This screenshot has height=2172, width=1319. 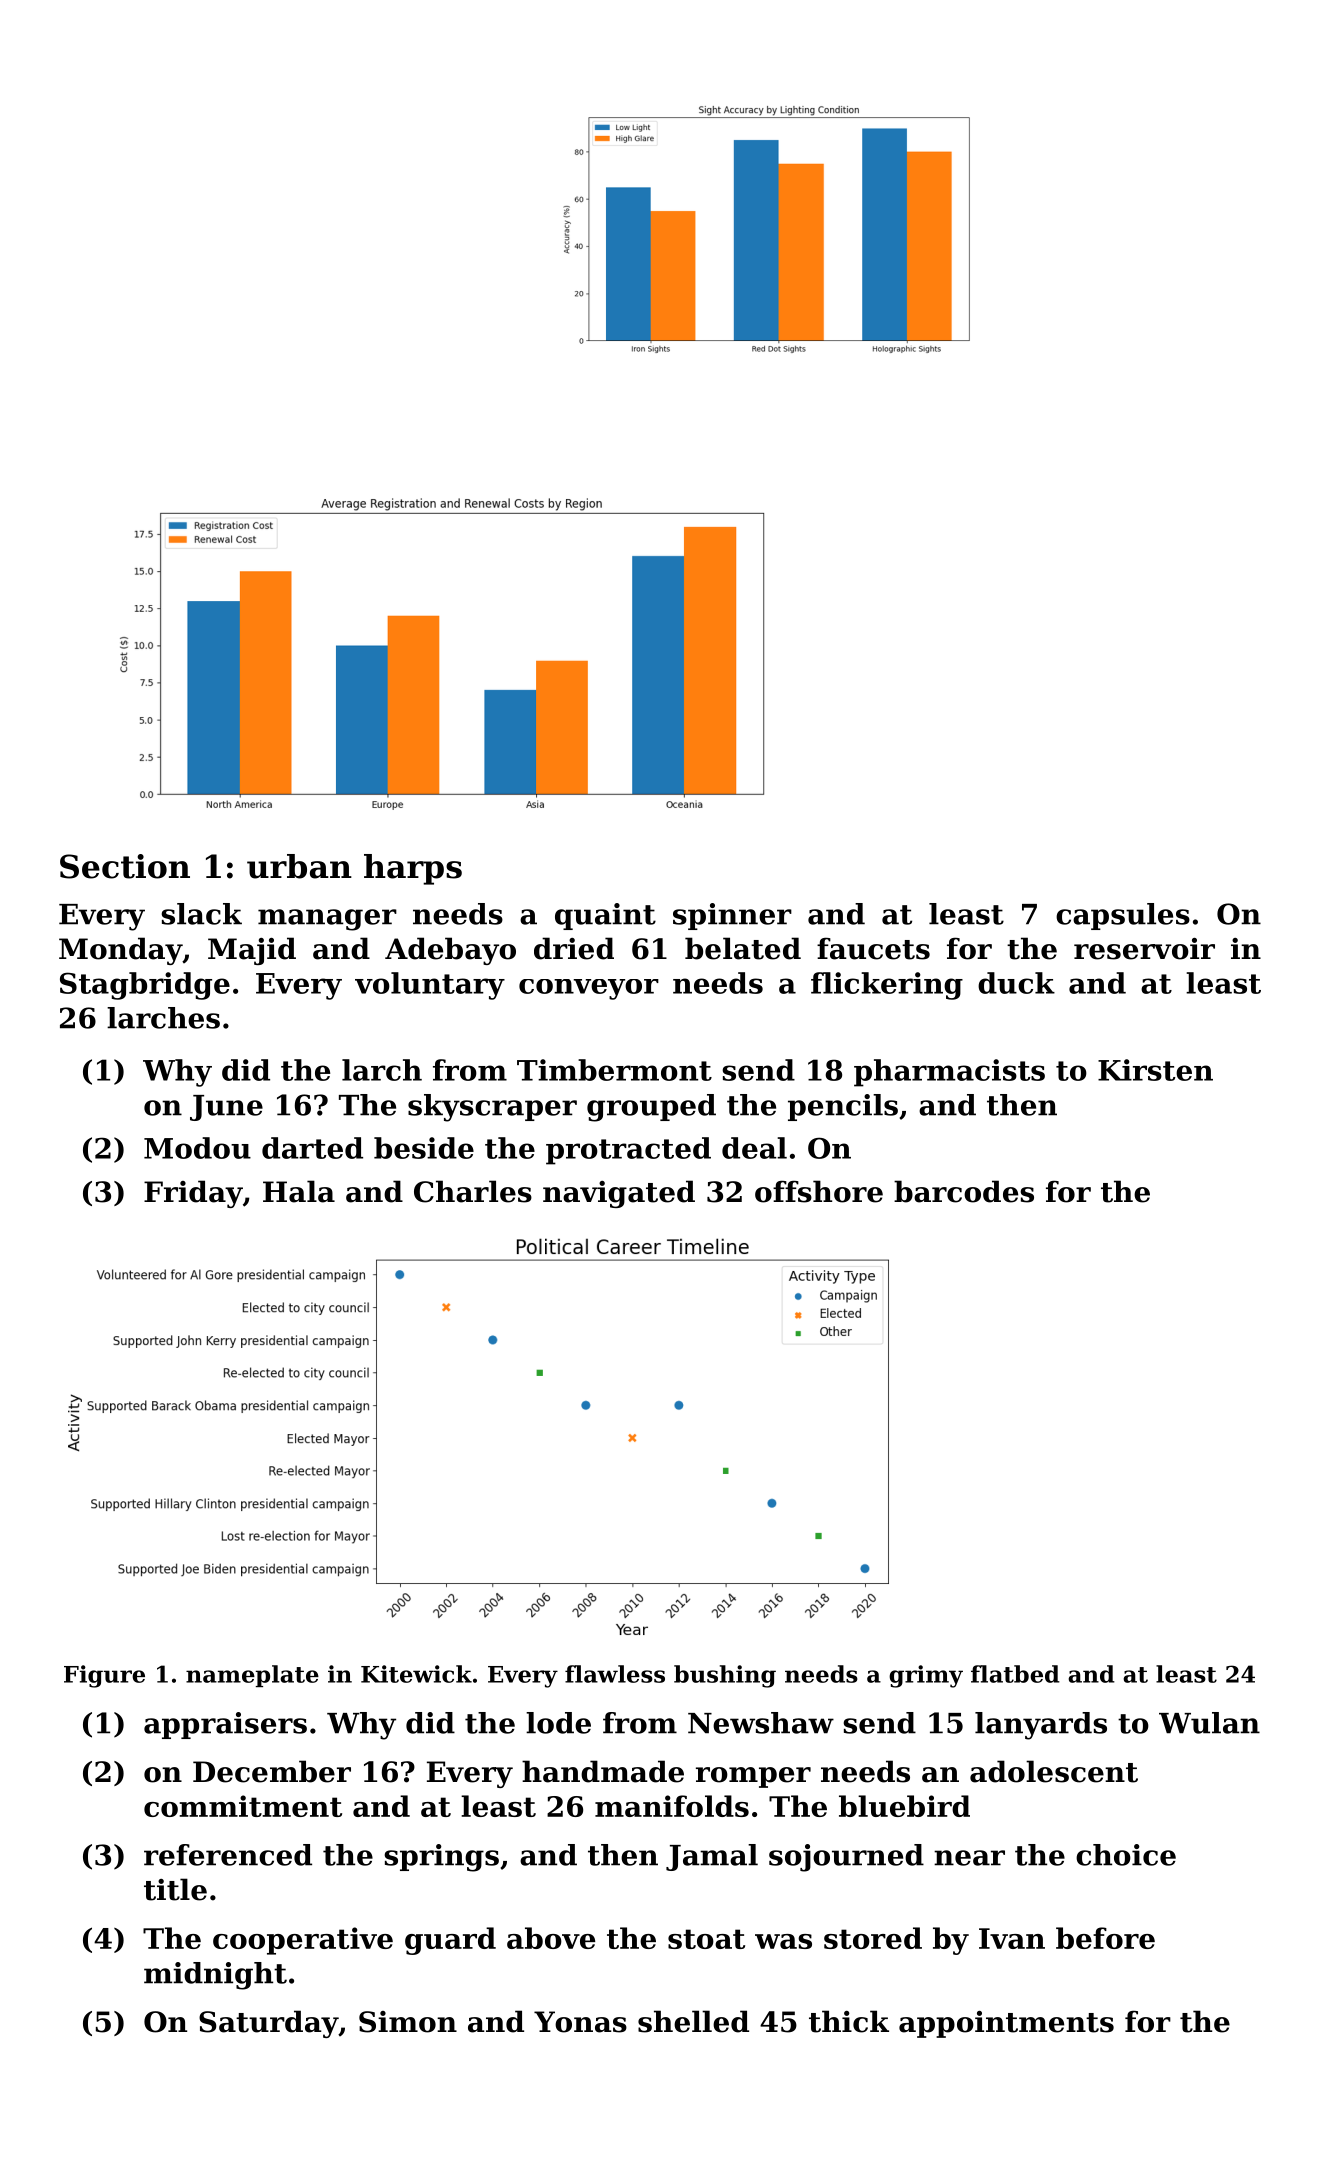 What do you see at coordinates (252, 951) in the screenshot?
I see `Majid` at bounding box center [252, 951].
